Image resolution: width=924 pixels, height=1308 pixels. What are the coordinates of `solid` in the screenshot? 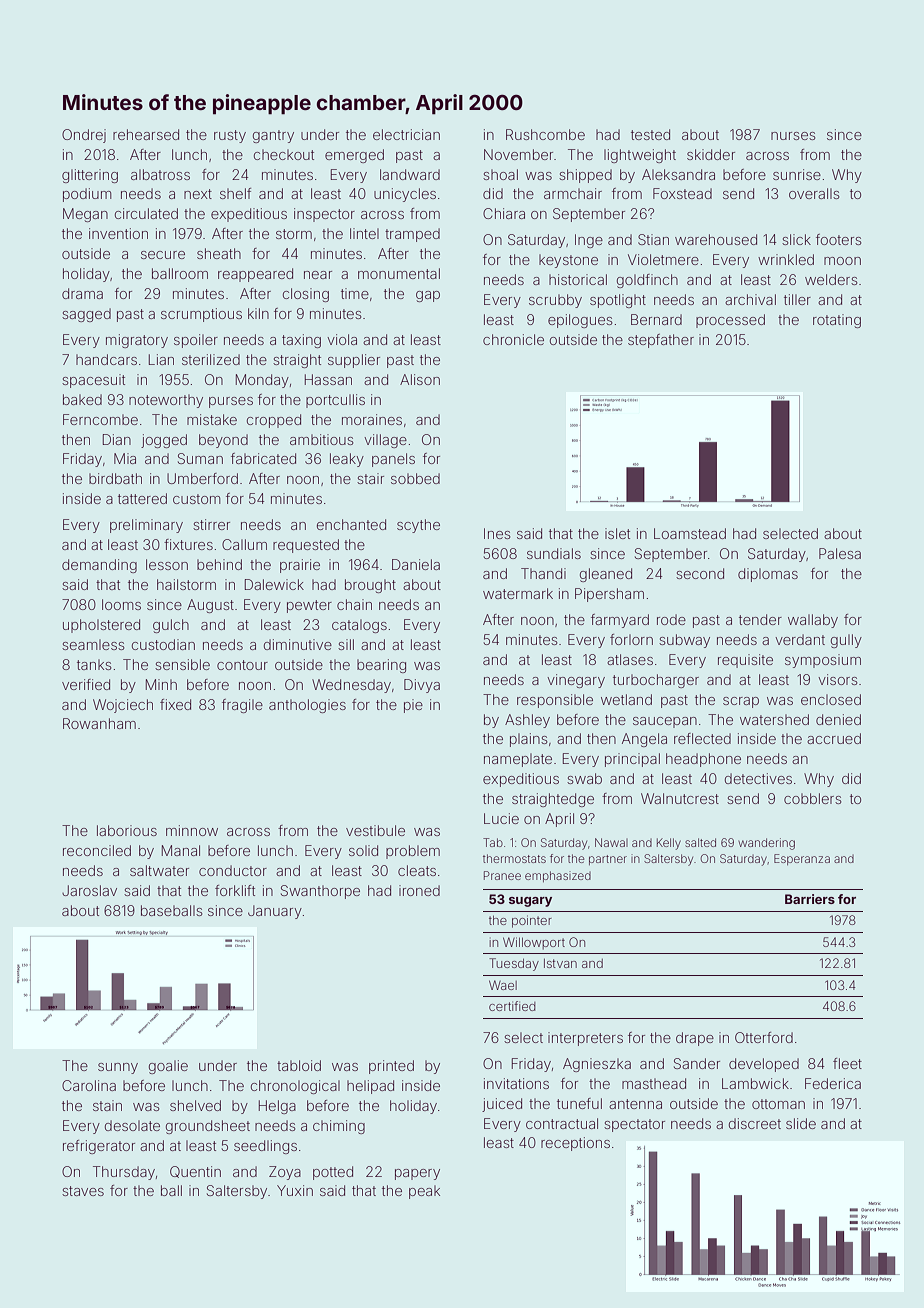 It's located at (363, 850).
